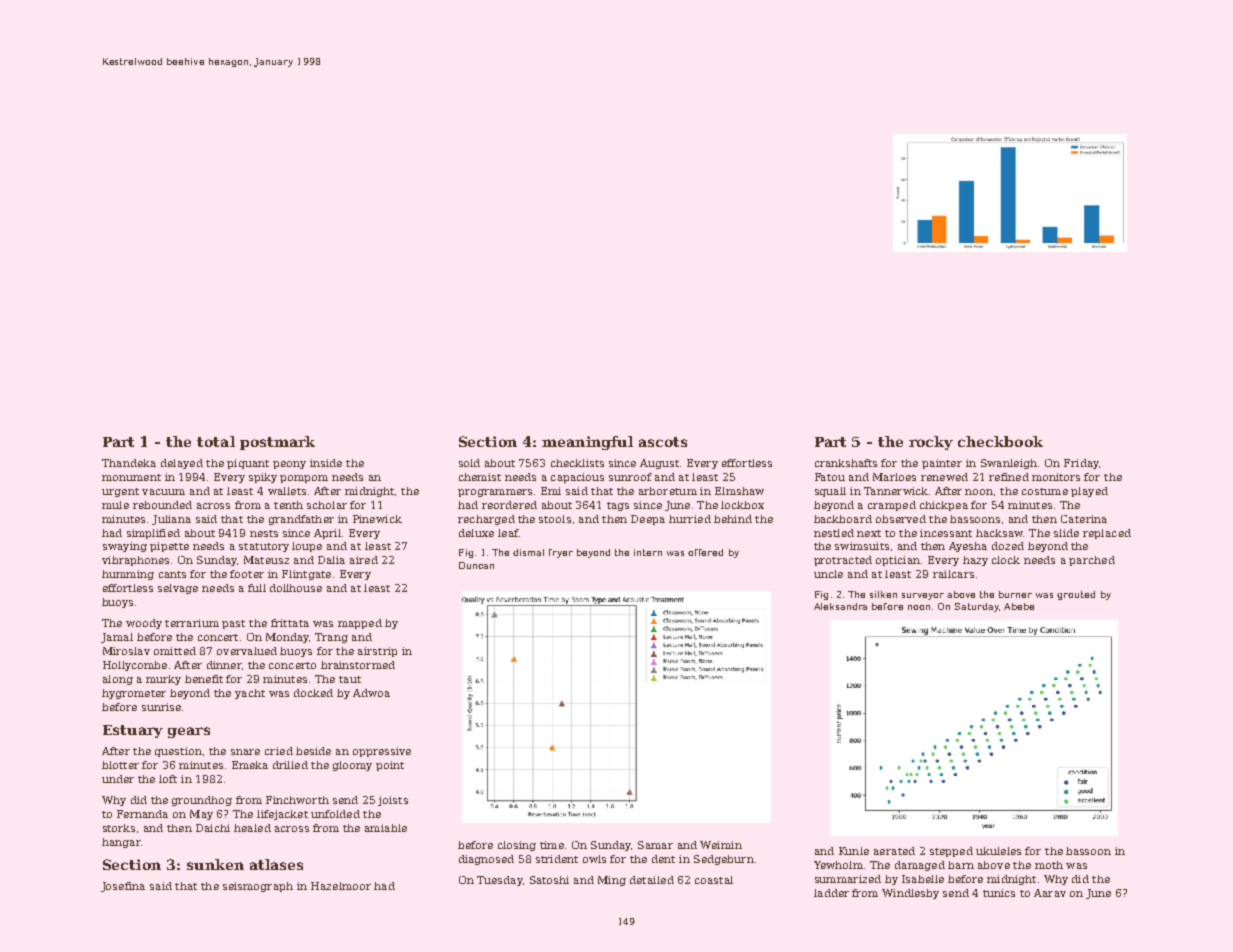 The image size is (1233, 952). Describe the element at coordinates (371, 693) in the image. I see `Adwoa` at that location.
